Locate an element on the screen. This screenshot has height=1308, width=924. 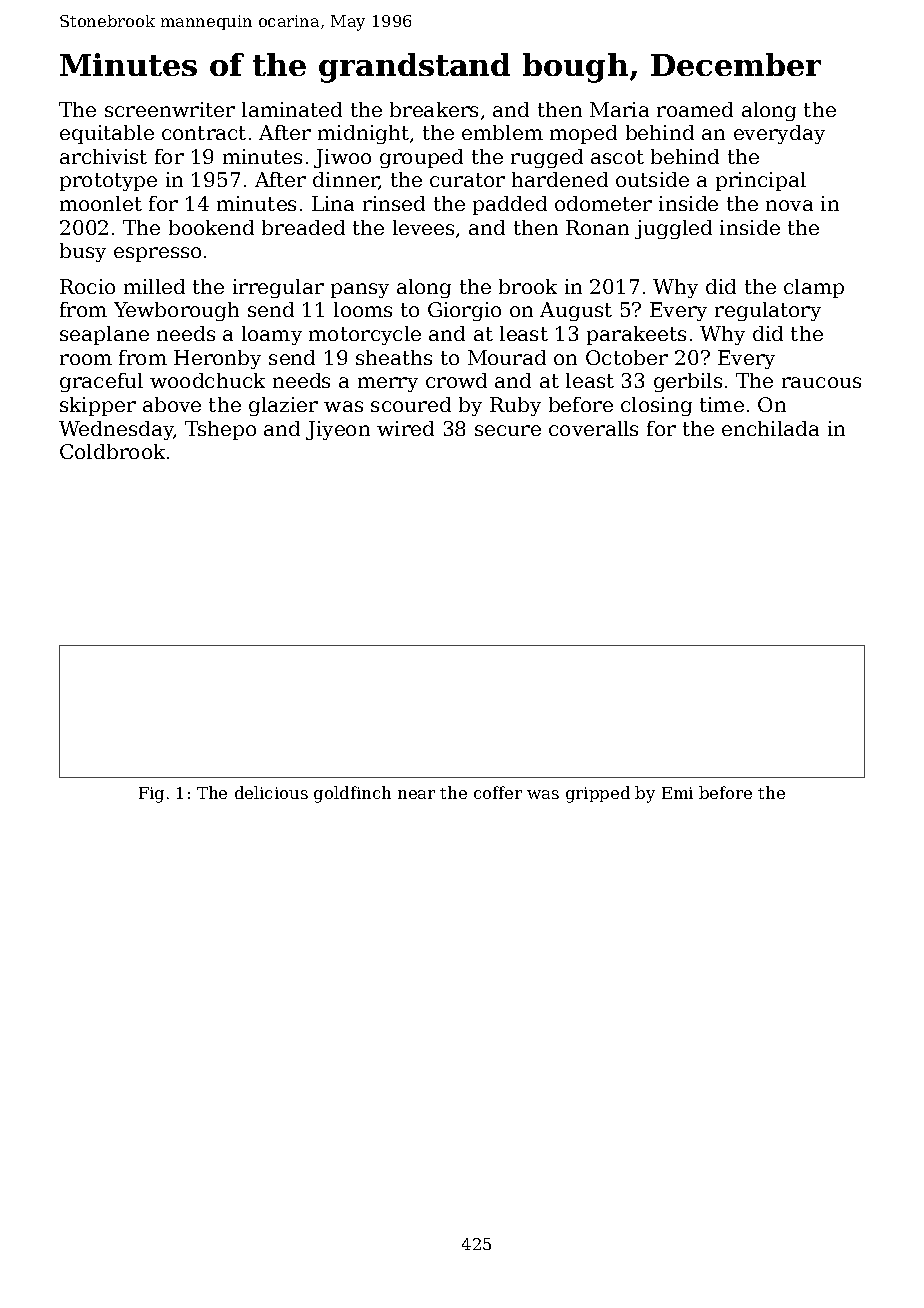
delicious is located at coordinates (271, 792).
